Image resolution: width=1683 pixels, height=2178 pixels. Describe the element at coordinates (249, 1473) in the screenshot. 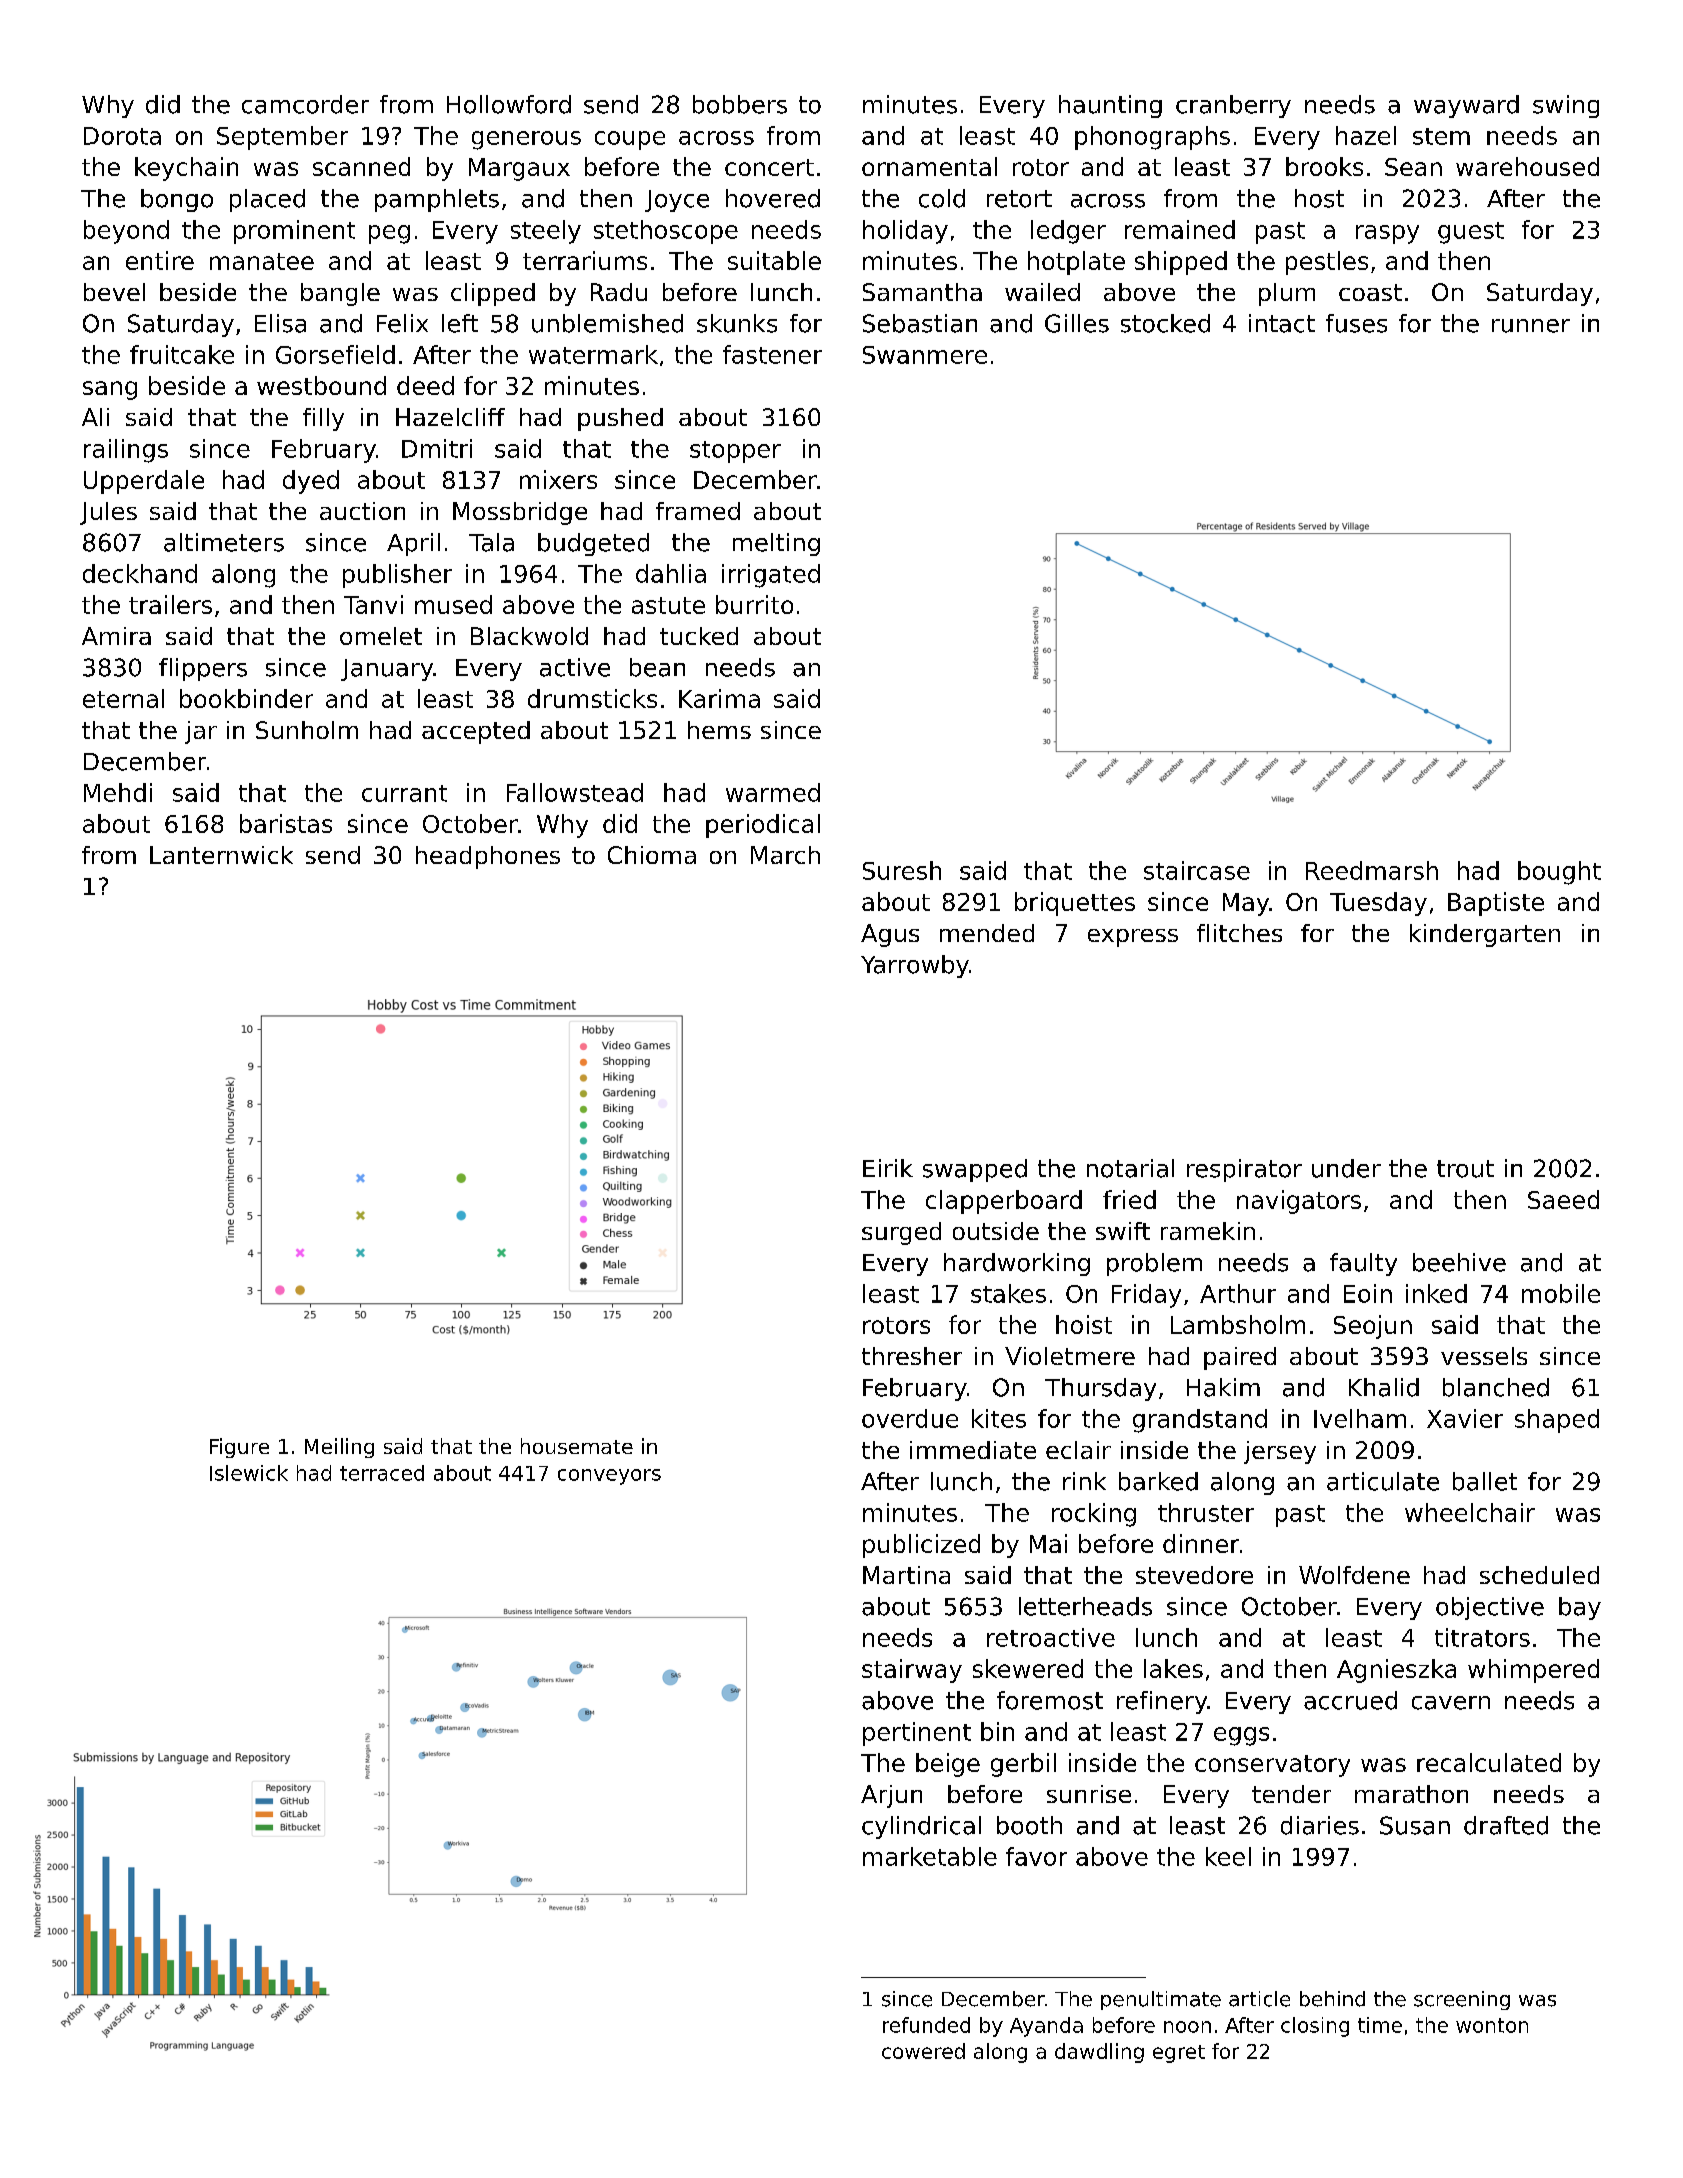

I see `Islewick` at that location.
